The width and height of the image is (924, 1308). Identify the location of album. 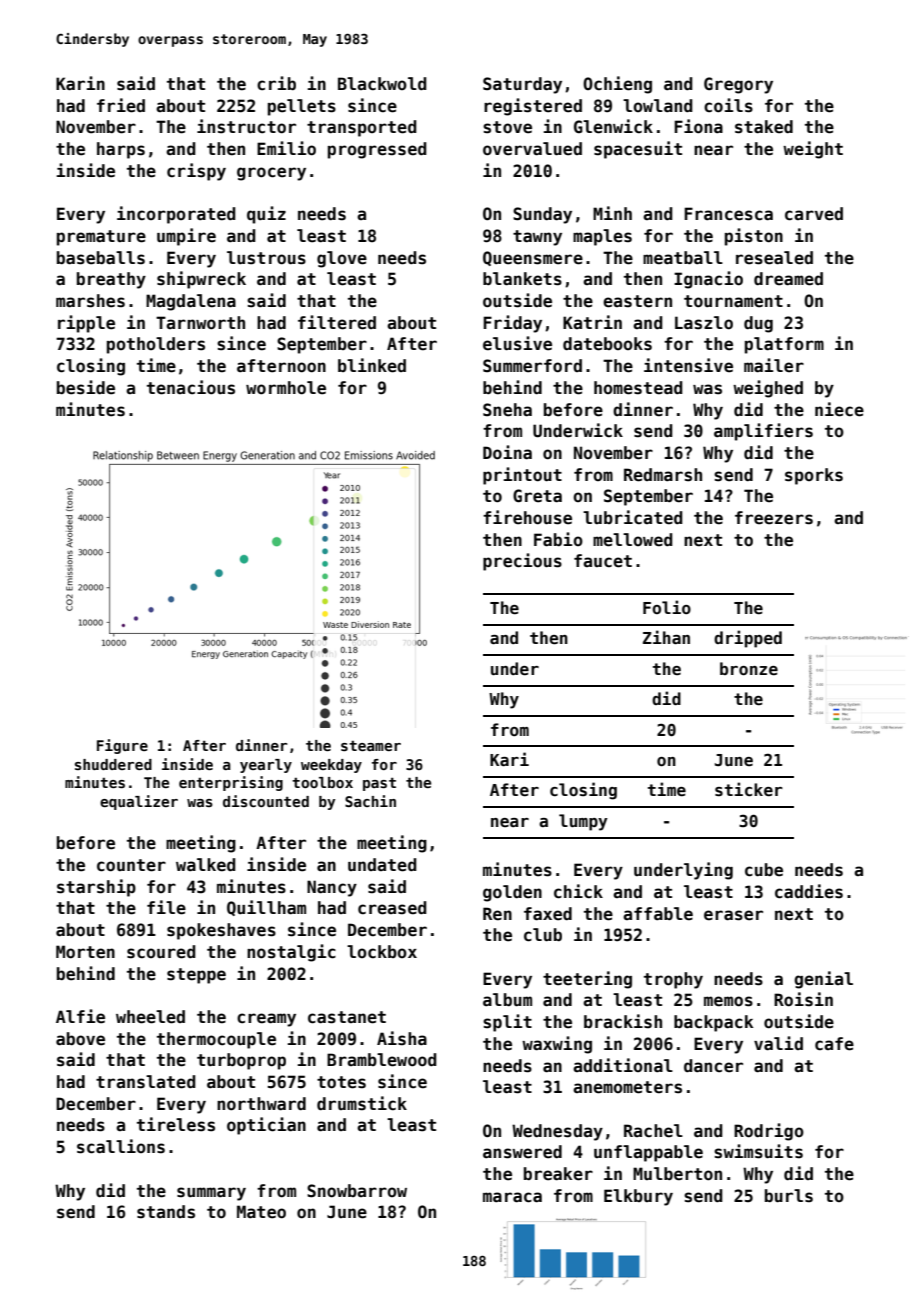
(507, 1000).
